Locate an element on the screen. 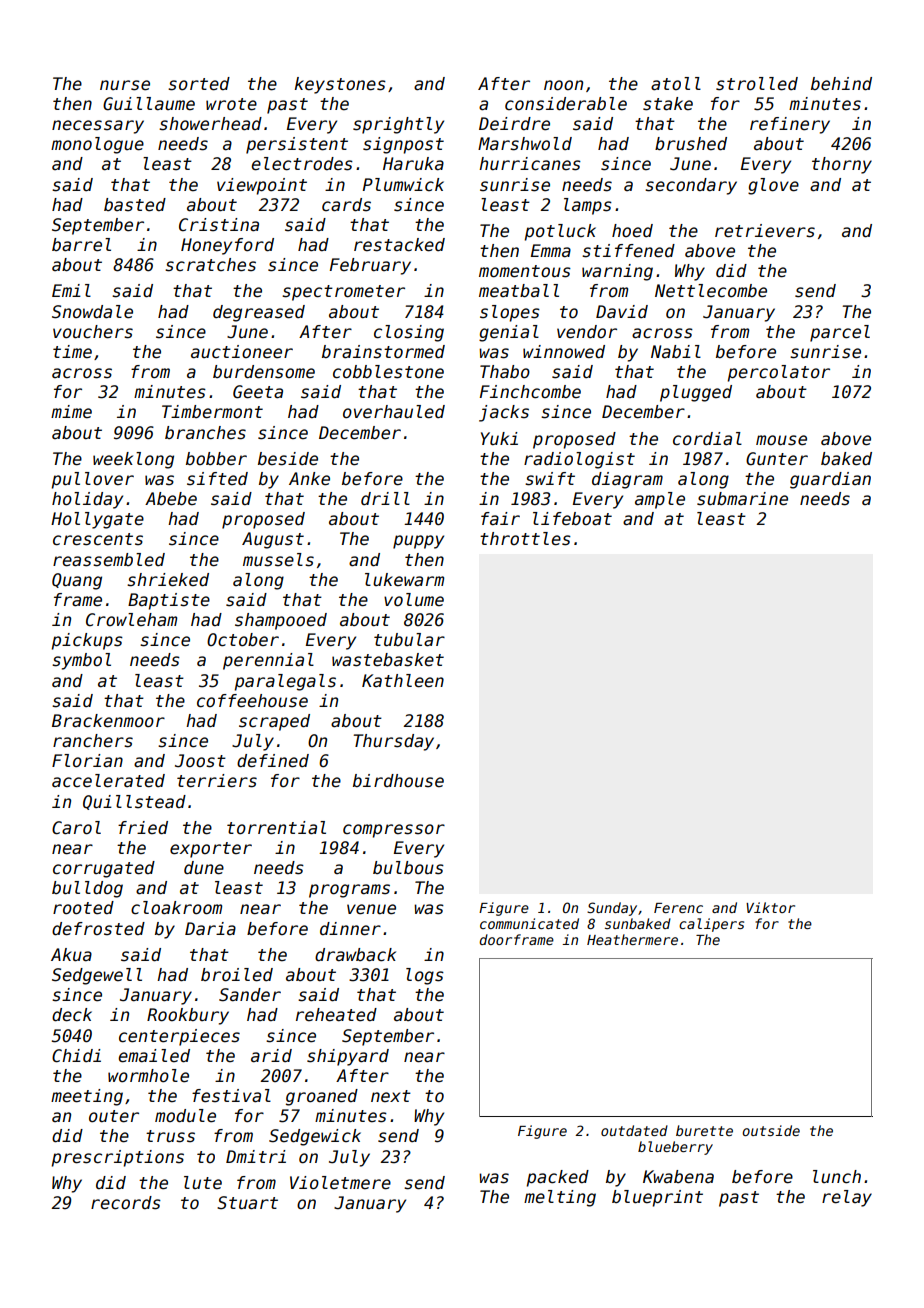  dune is located at coordinates (204, 868).
